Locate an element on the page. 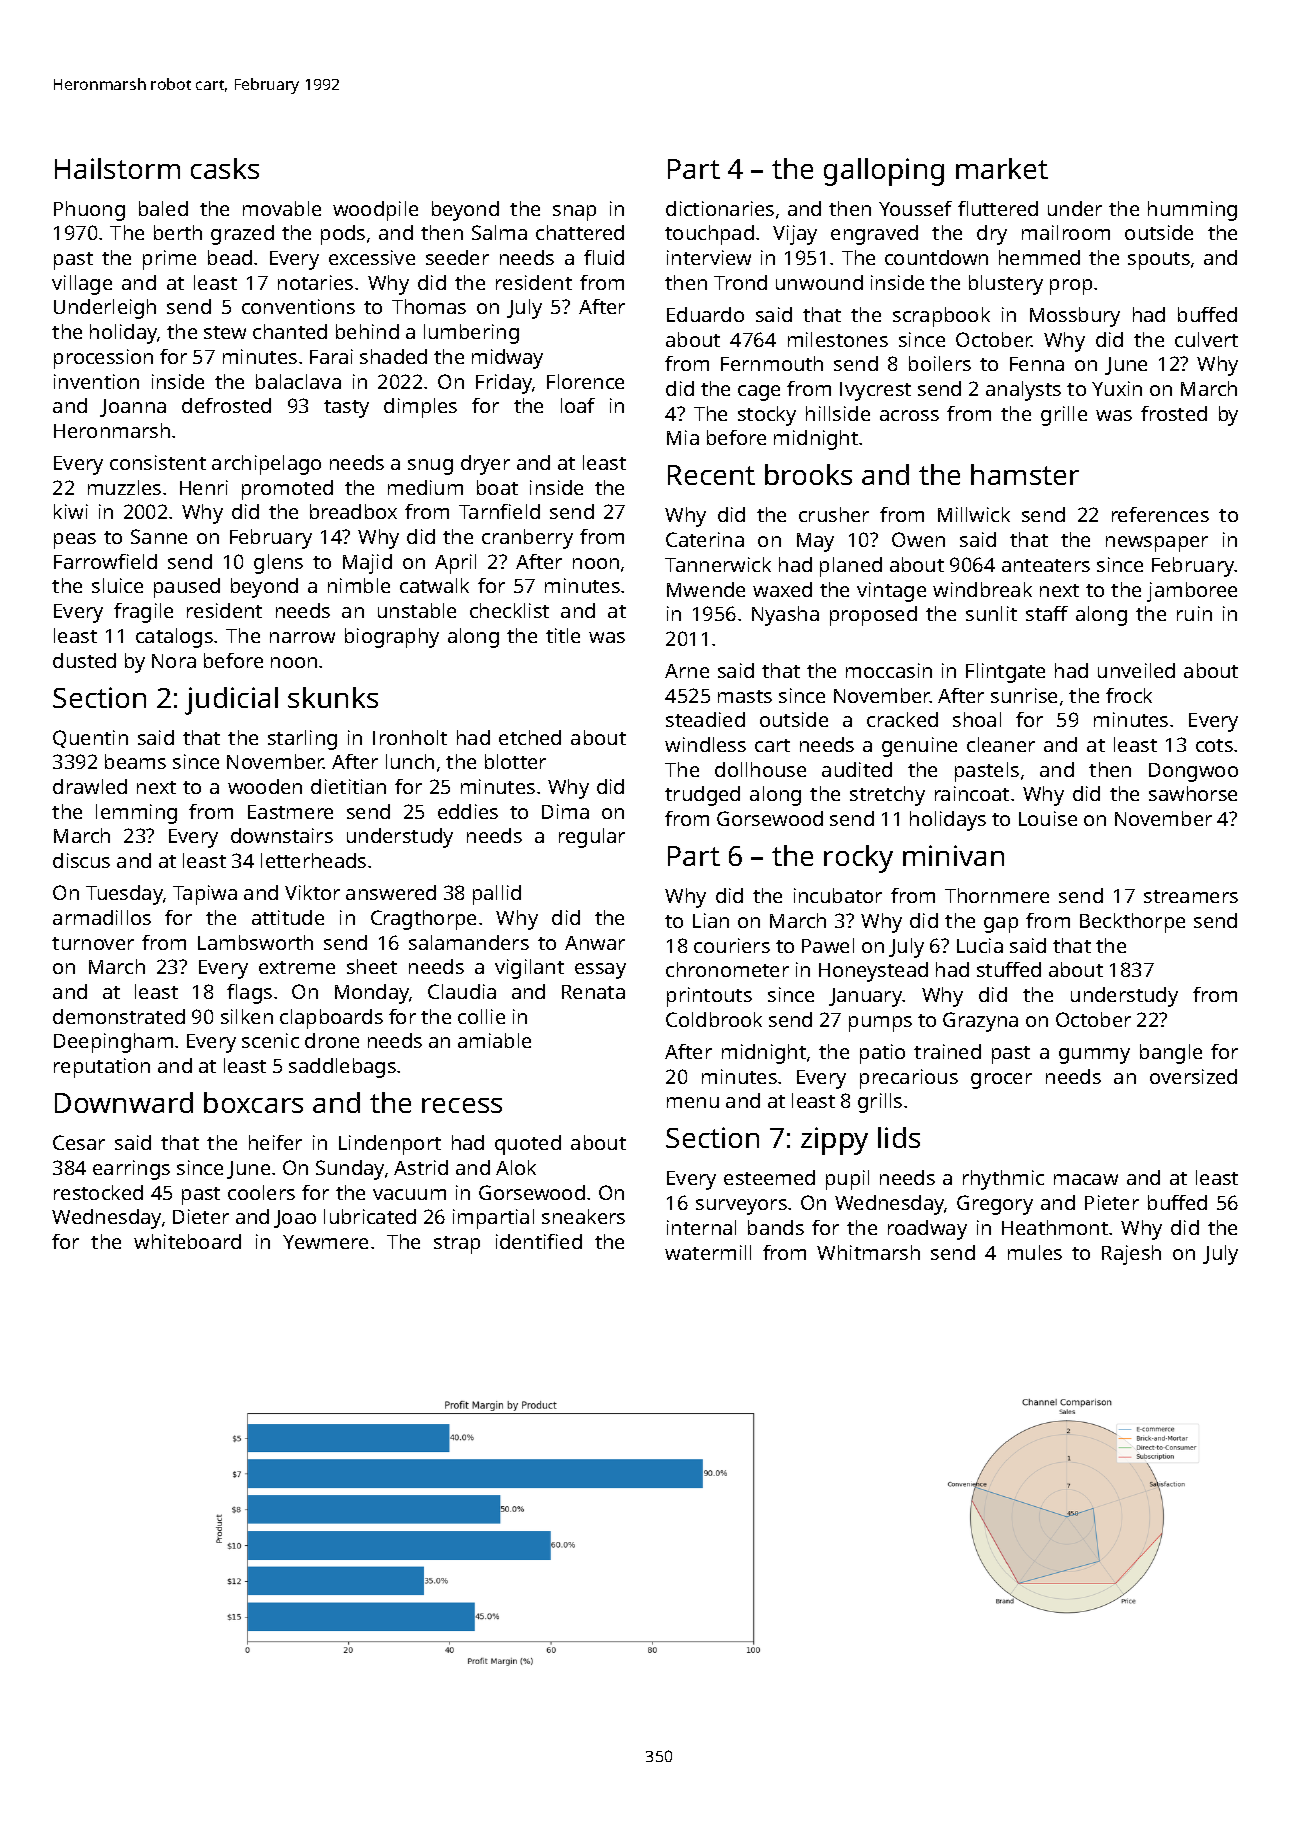 The image size is (1292, 1827). Rajesh is located at coordinates (1131, 1255).
